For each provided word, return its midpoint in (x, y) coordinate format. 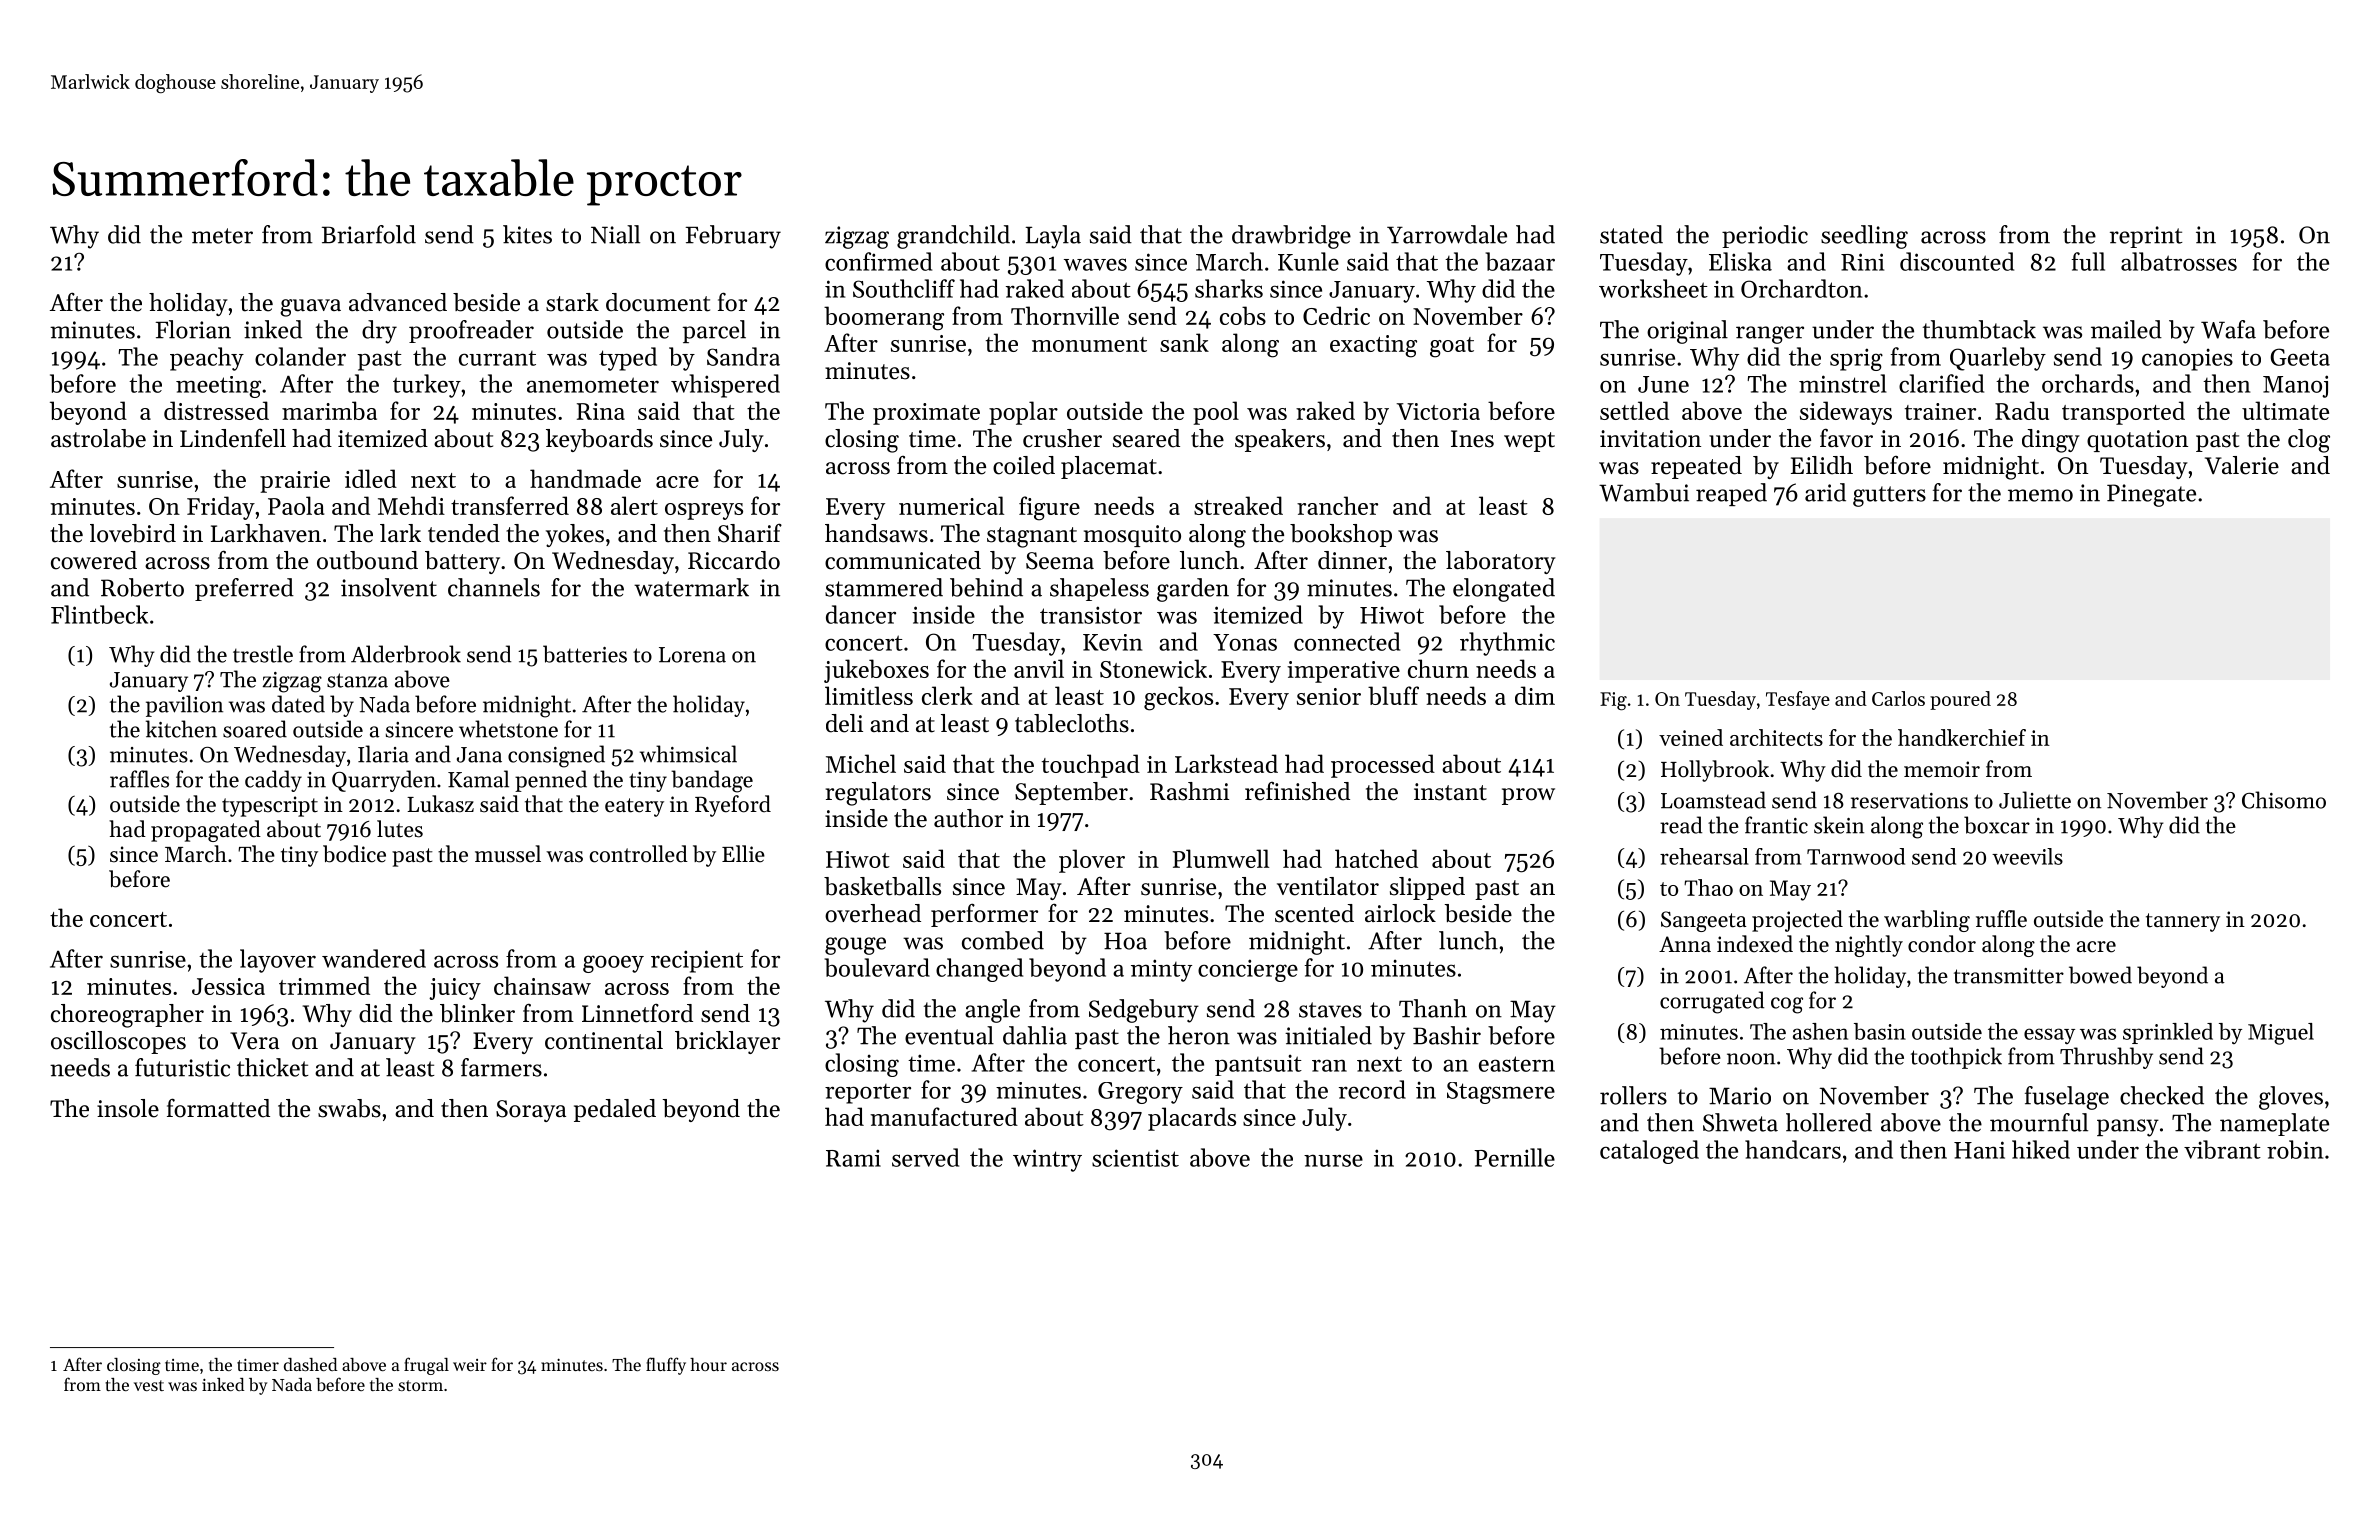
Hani (1979, 1150)
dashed (310, 1364)
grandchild (953, 237)
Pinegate (2151, 495)
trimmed (324, 985)
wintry (1047, 1160)
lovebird (133, 533)
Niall (615, 234)
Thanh (1433, 1008)
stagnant (1032, 537)
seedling (1864, 237)
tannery (2183, 922)
